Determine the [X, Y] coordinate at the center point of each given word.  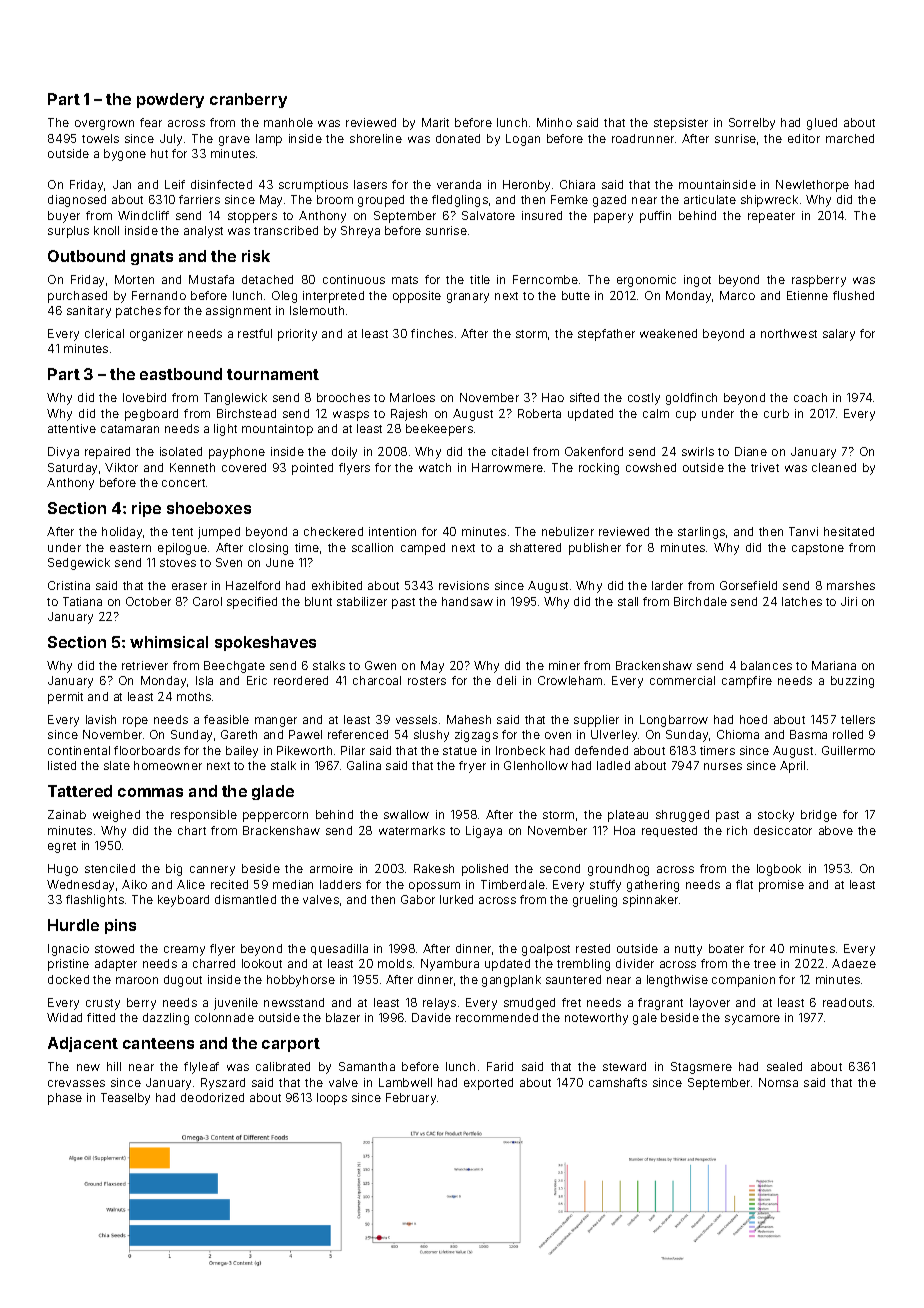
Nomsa [778, 1082]
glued [822, 124]
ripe [146, 509]
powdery [170, 100]
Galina [364, 765]
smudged [529, 1004]
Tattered [80, 791]
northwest [789, 333]
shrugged [682, 816]
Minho [554, 122]
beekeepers [439, 430]
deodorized [212, 1097]
